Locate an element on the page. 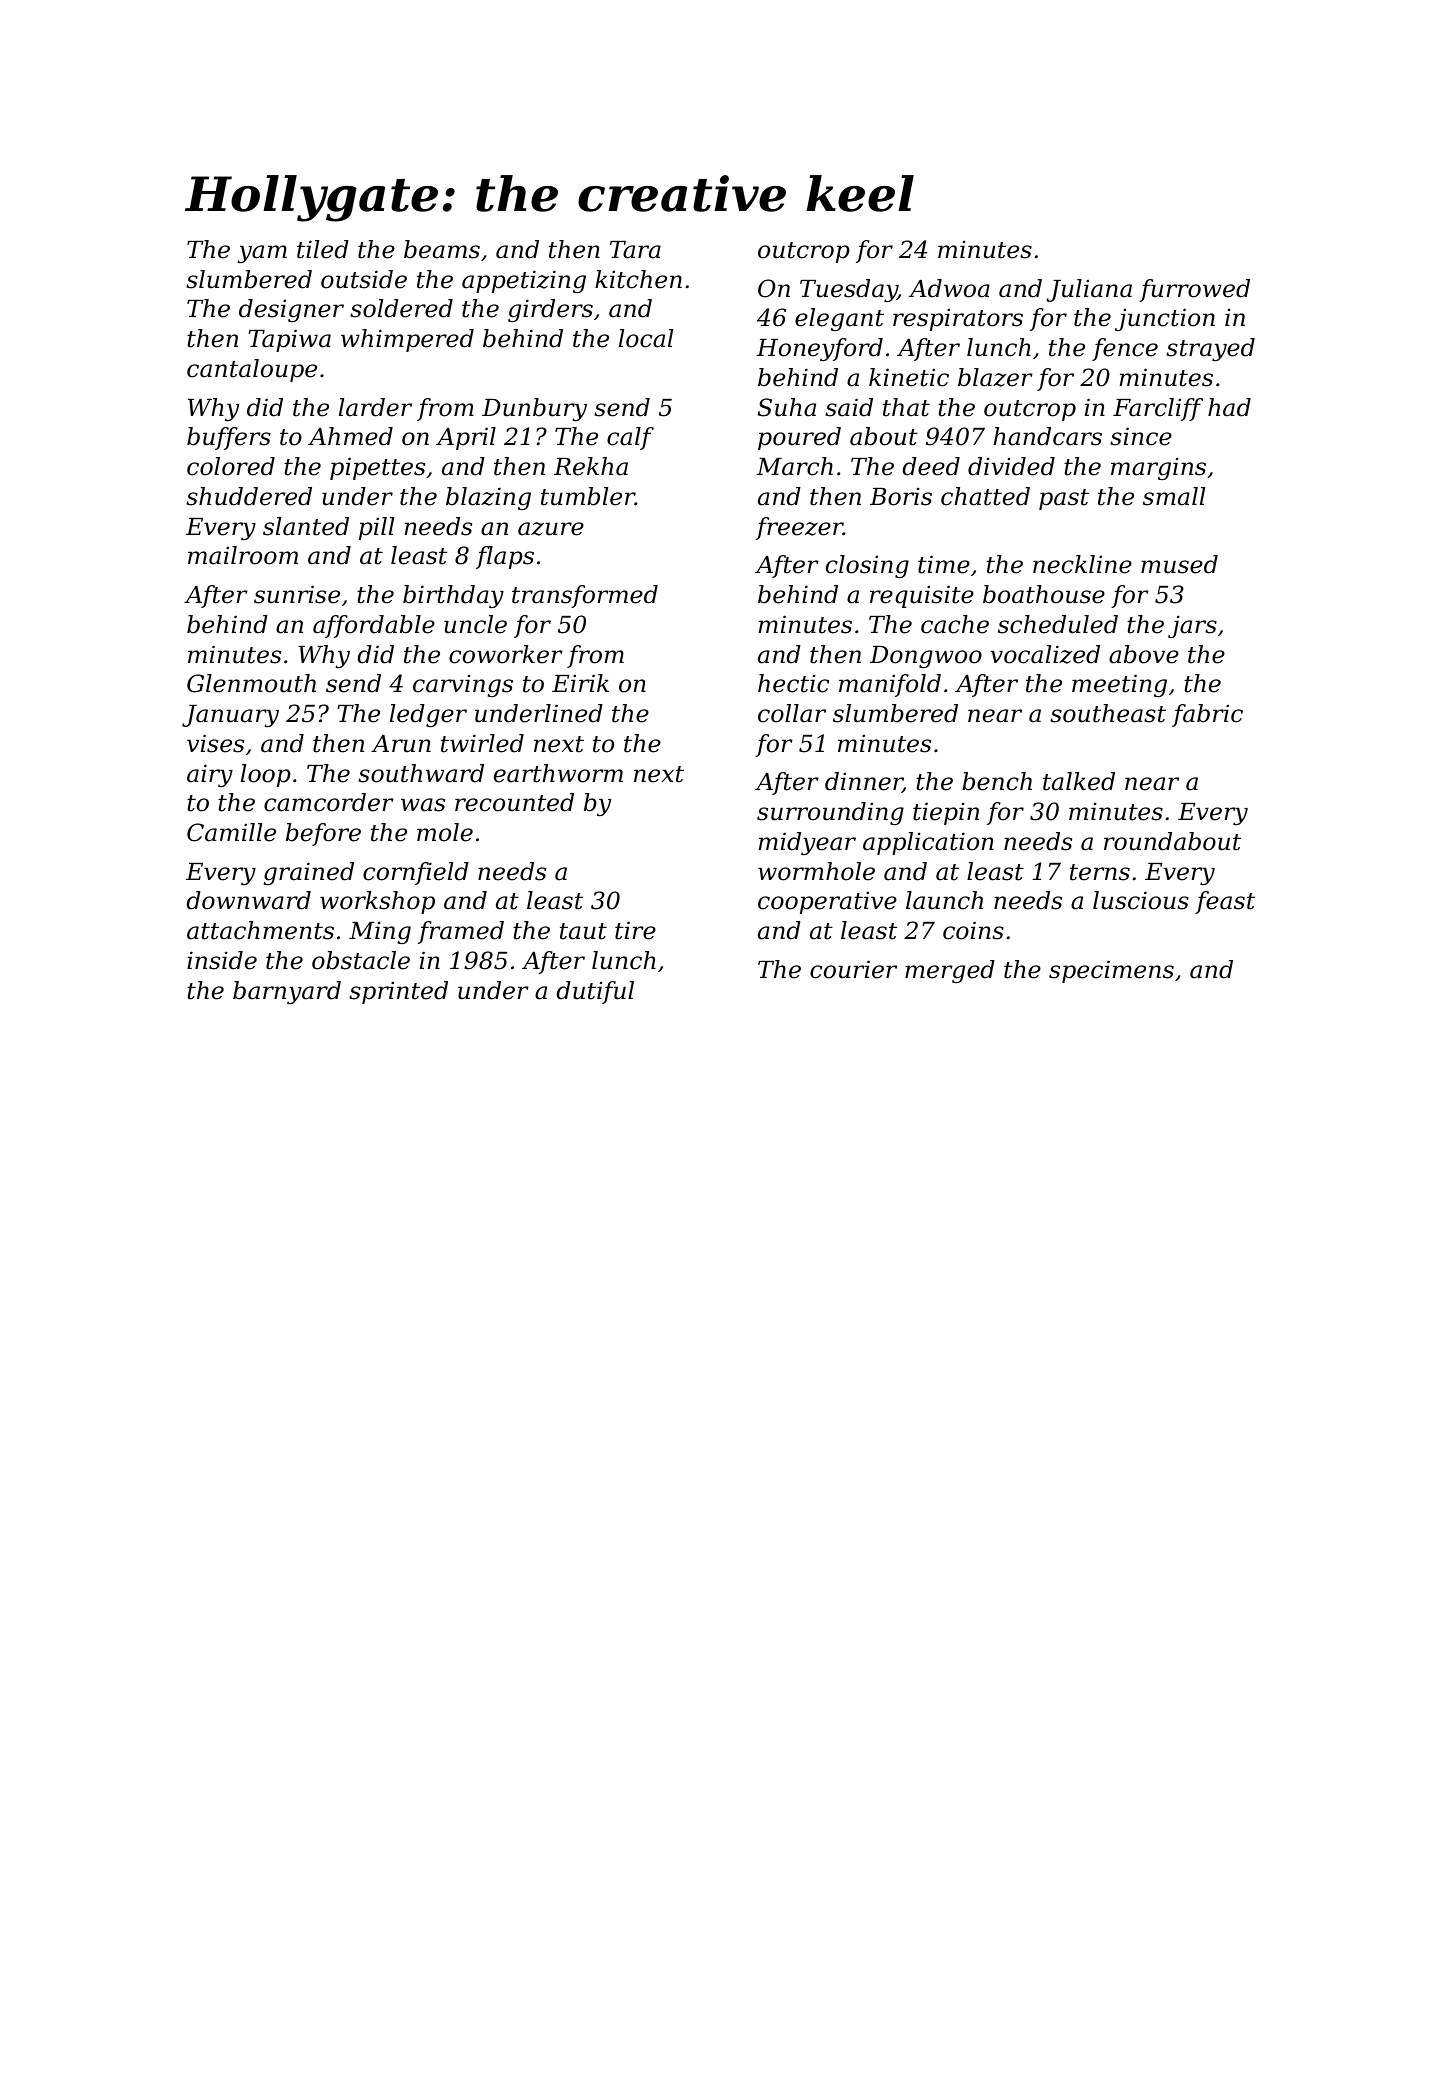 The width and height of the page is (1450, 2100). jars is located at coordinates (1192, 626).
